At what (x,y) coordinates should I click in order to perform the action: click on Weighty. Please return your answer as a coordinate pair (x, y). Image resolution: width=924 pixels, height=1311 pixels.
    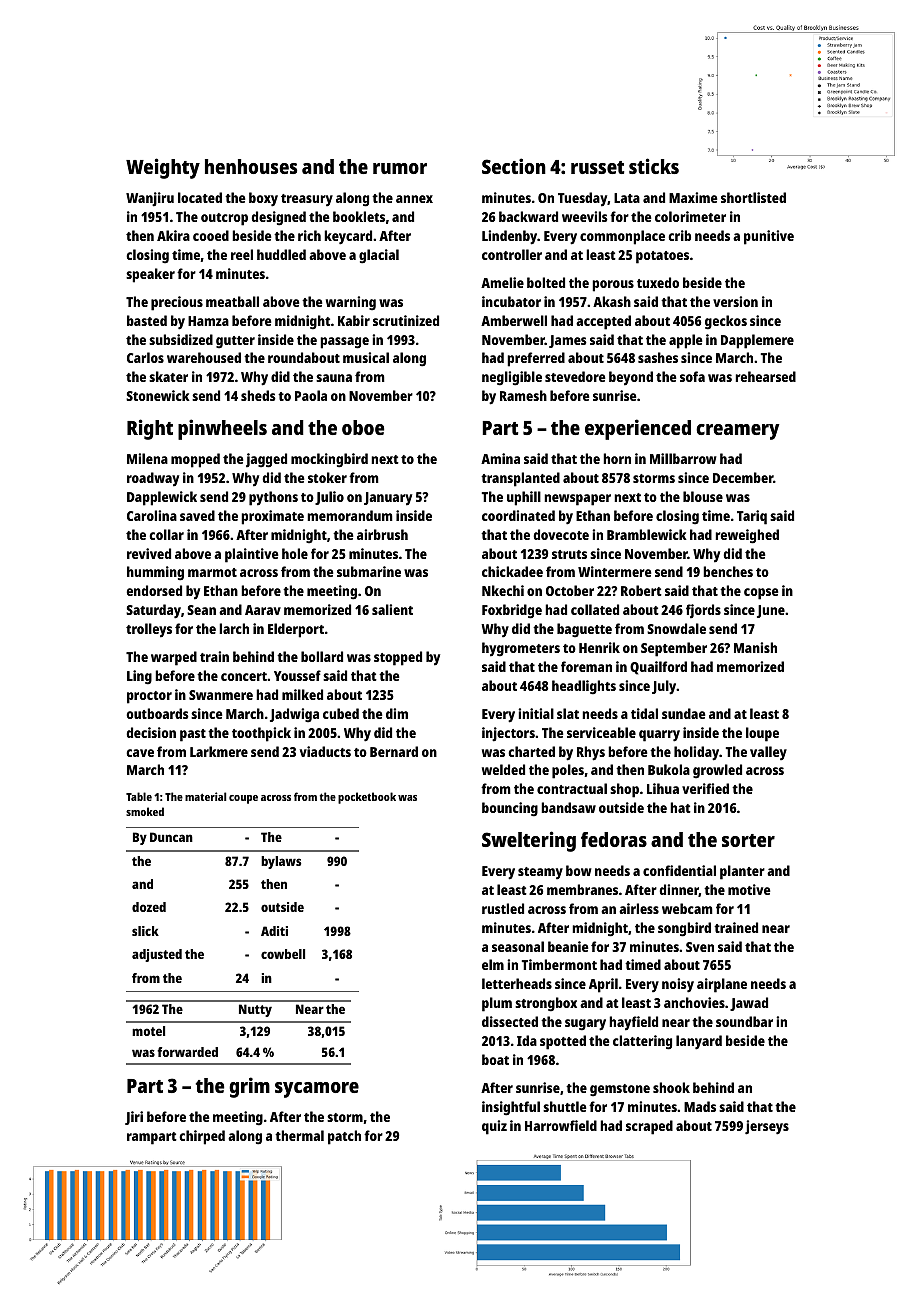
    Looking at the image, I should click on (163, 168).
